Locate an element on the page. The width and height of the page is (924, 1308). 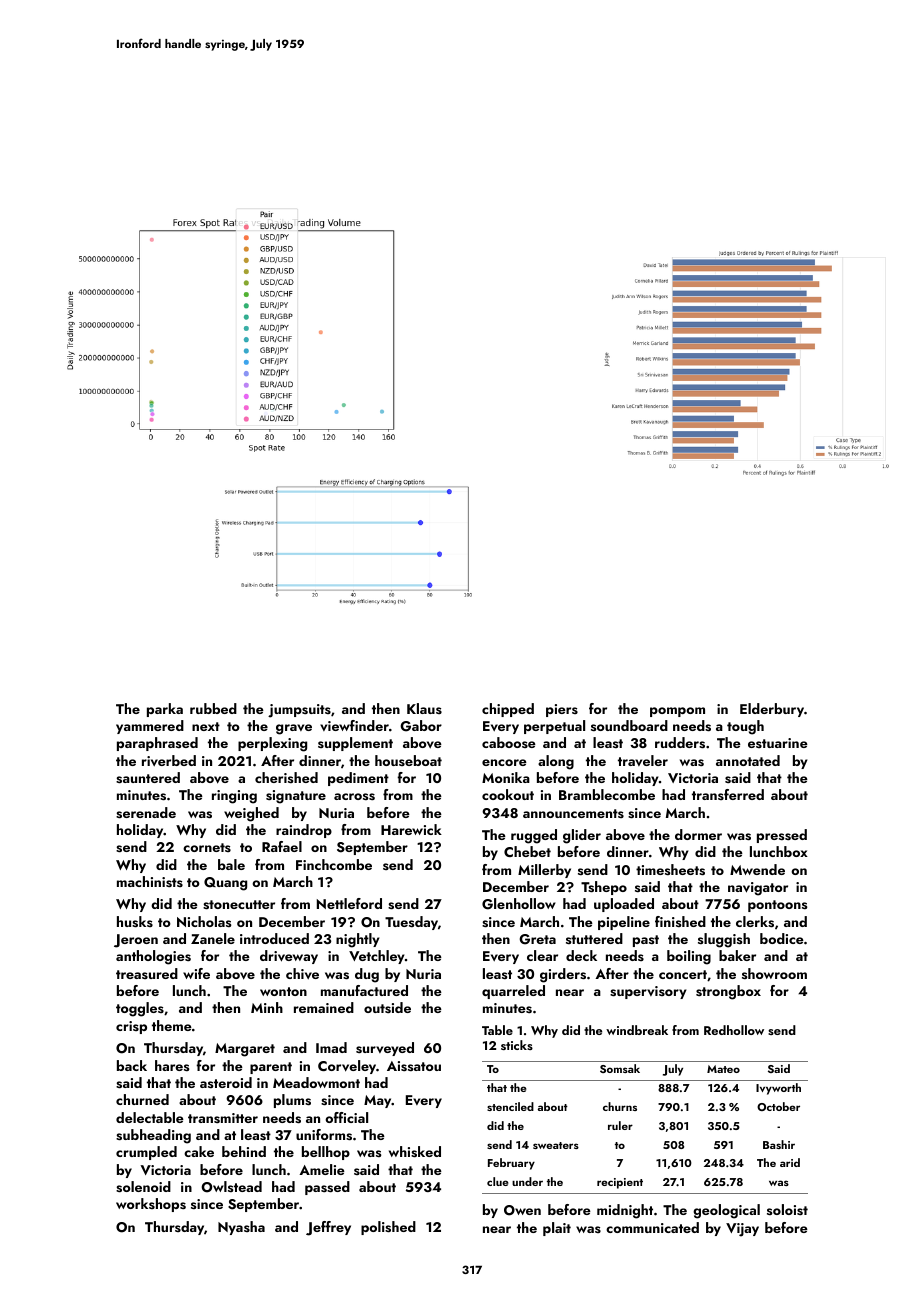
solenoid is located at coordinates (143, 1187).
